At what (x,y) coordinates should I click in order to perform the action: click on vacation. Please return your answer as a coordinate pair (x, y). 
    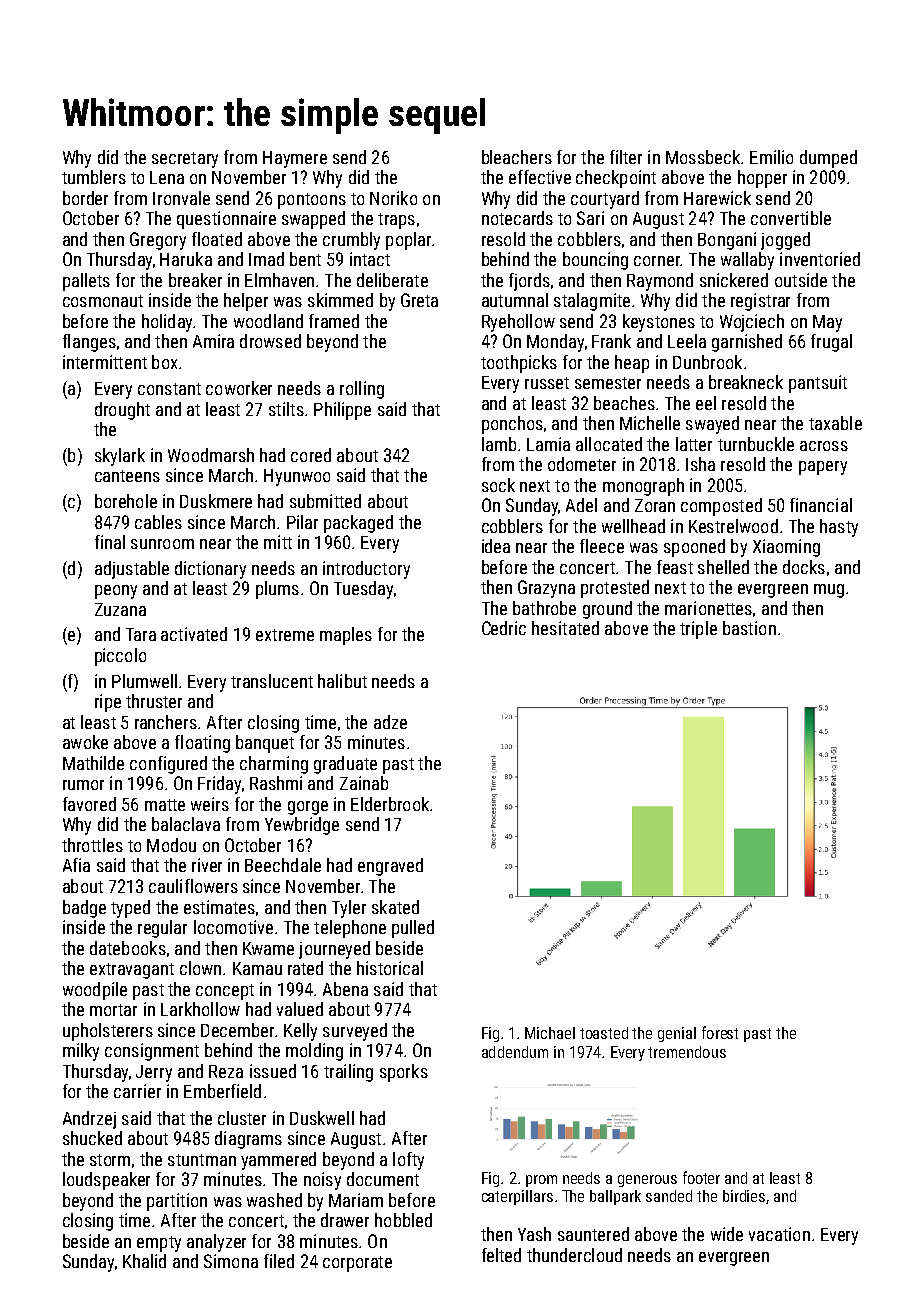
    Looking at the image, I should click on (779, 1234).
